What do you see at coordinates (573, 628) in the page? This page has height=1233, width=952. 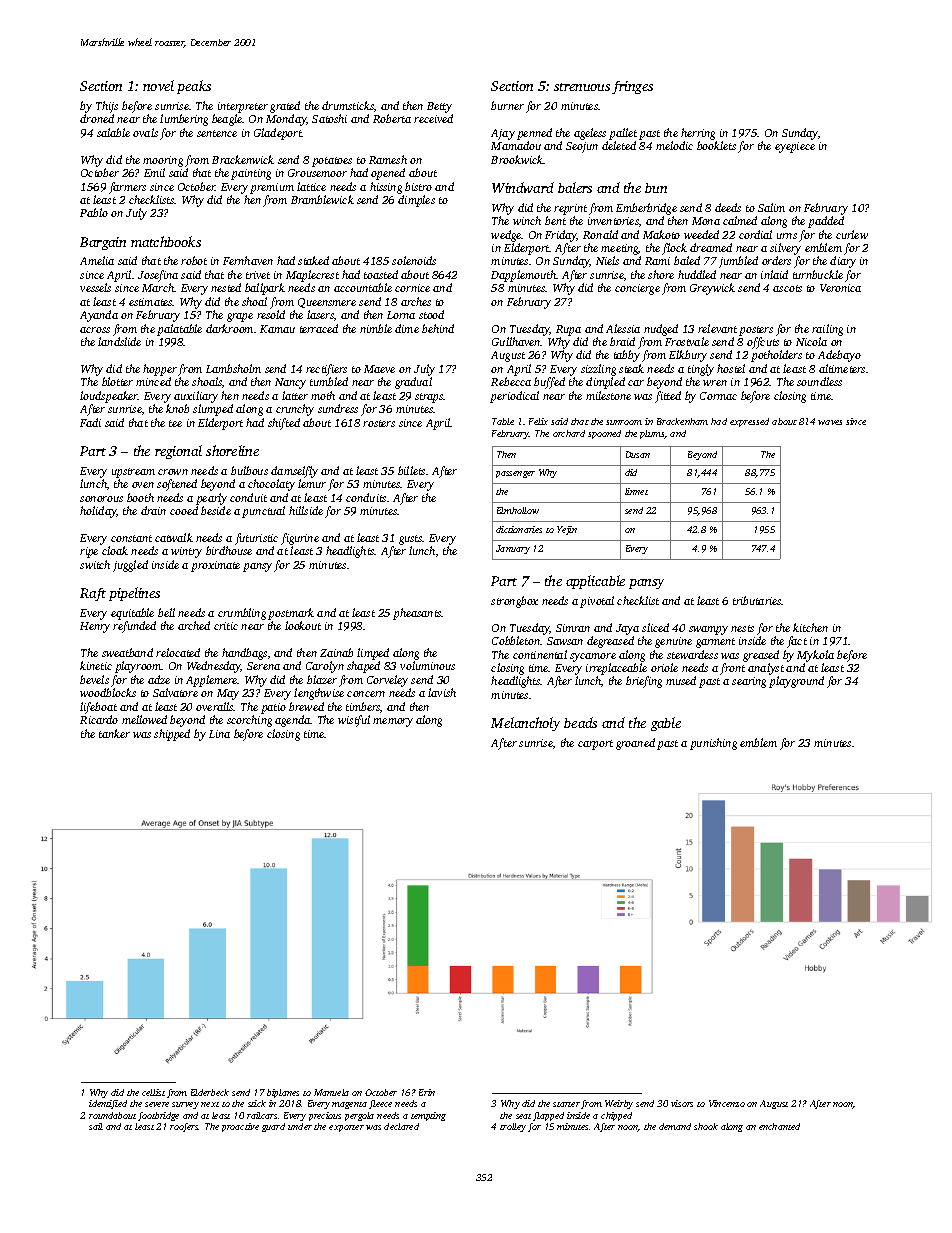 I see `Simran` at bounding box center [573, 628].
